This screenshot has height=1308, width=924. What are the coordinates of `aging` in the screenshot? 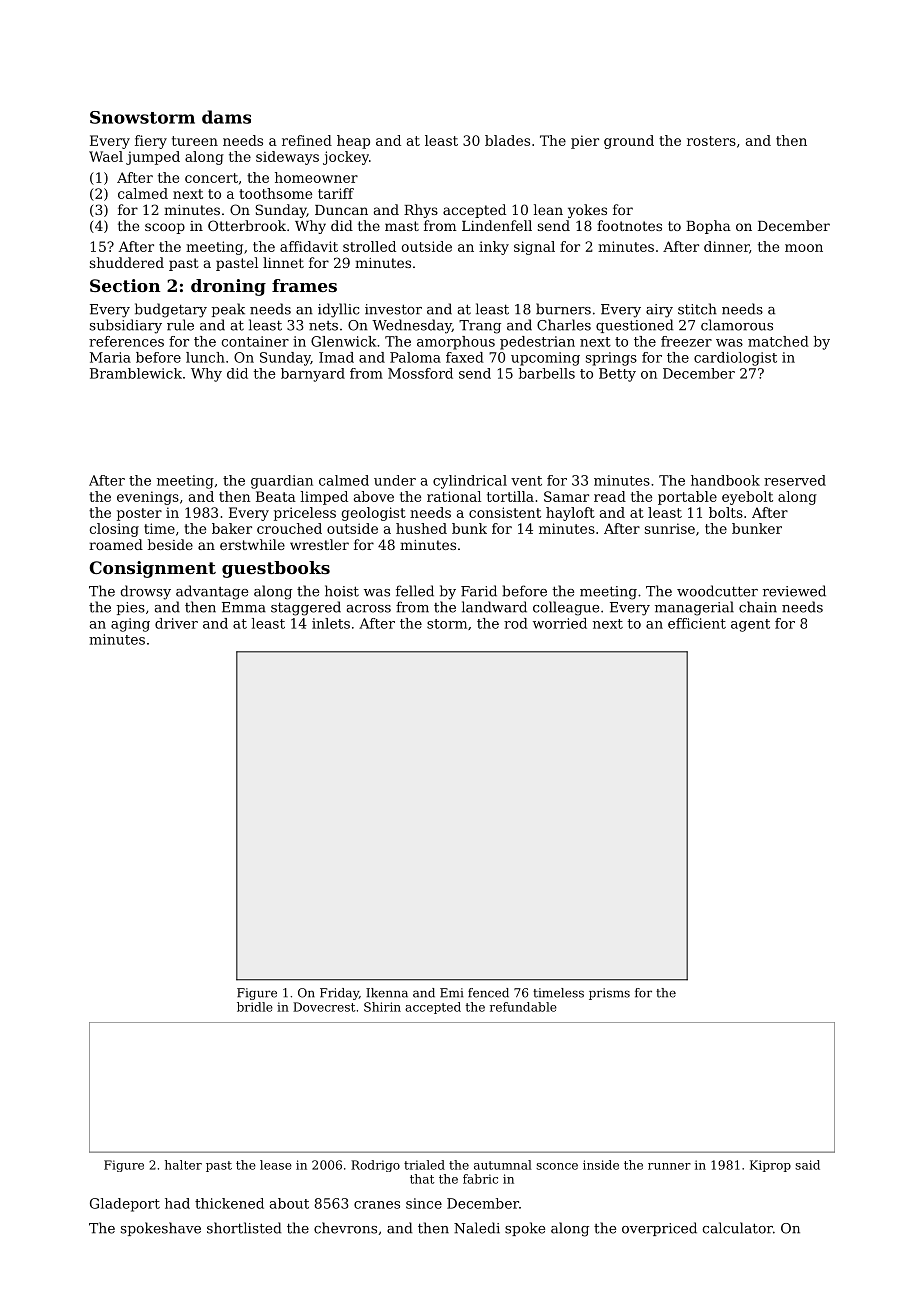 It's located at (130, 625).
